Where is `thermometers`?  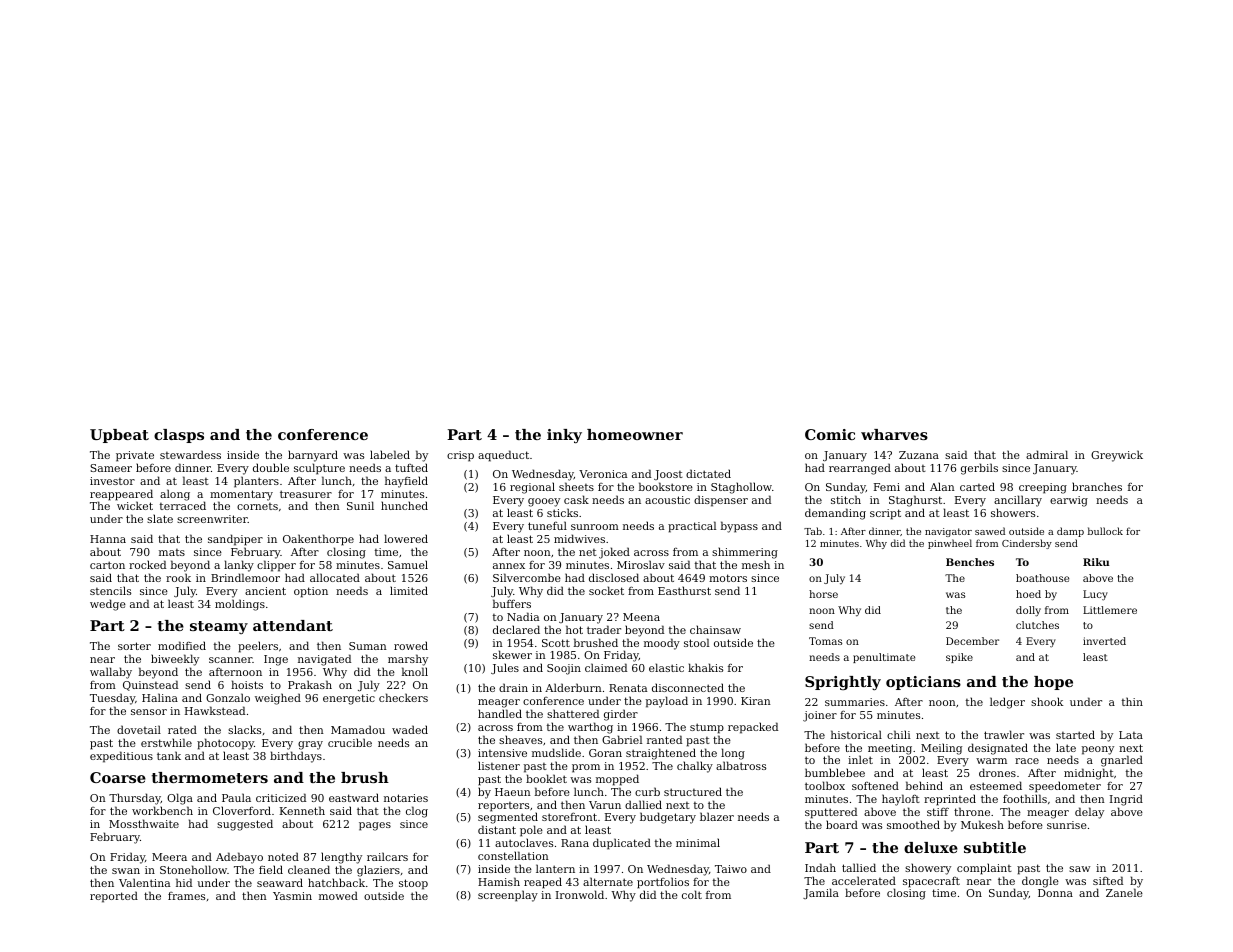
thermometers is located at coordinates (210, 777).
